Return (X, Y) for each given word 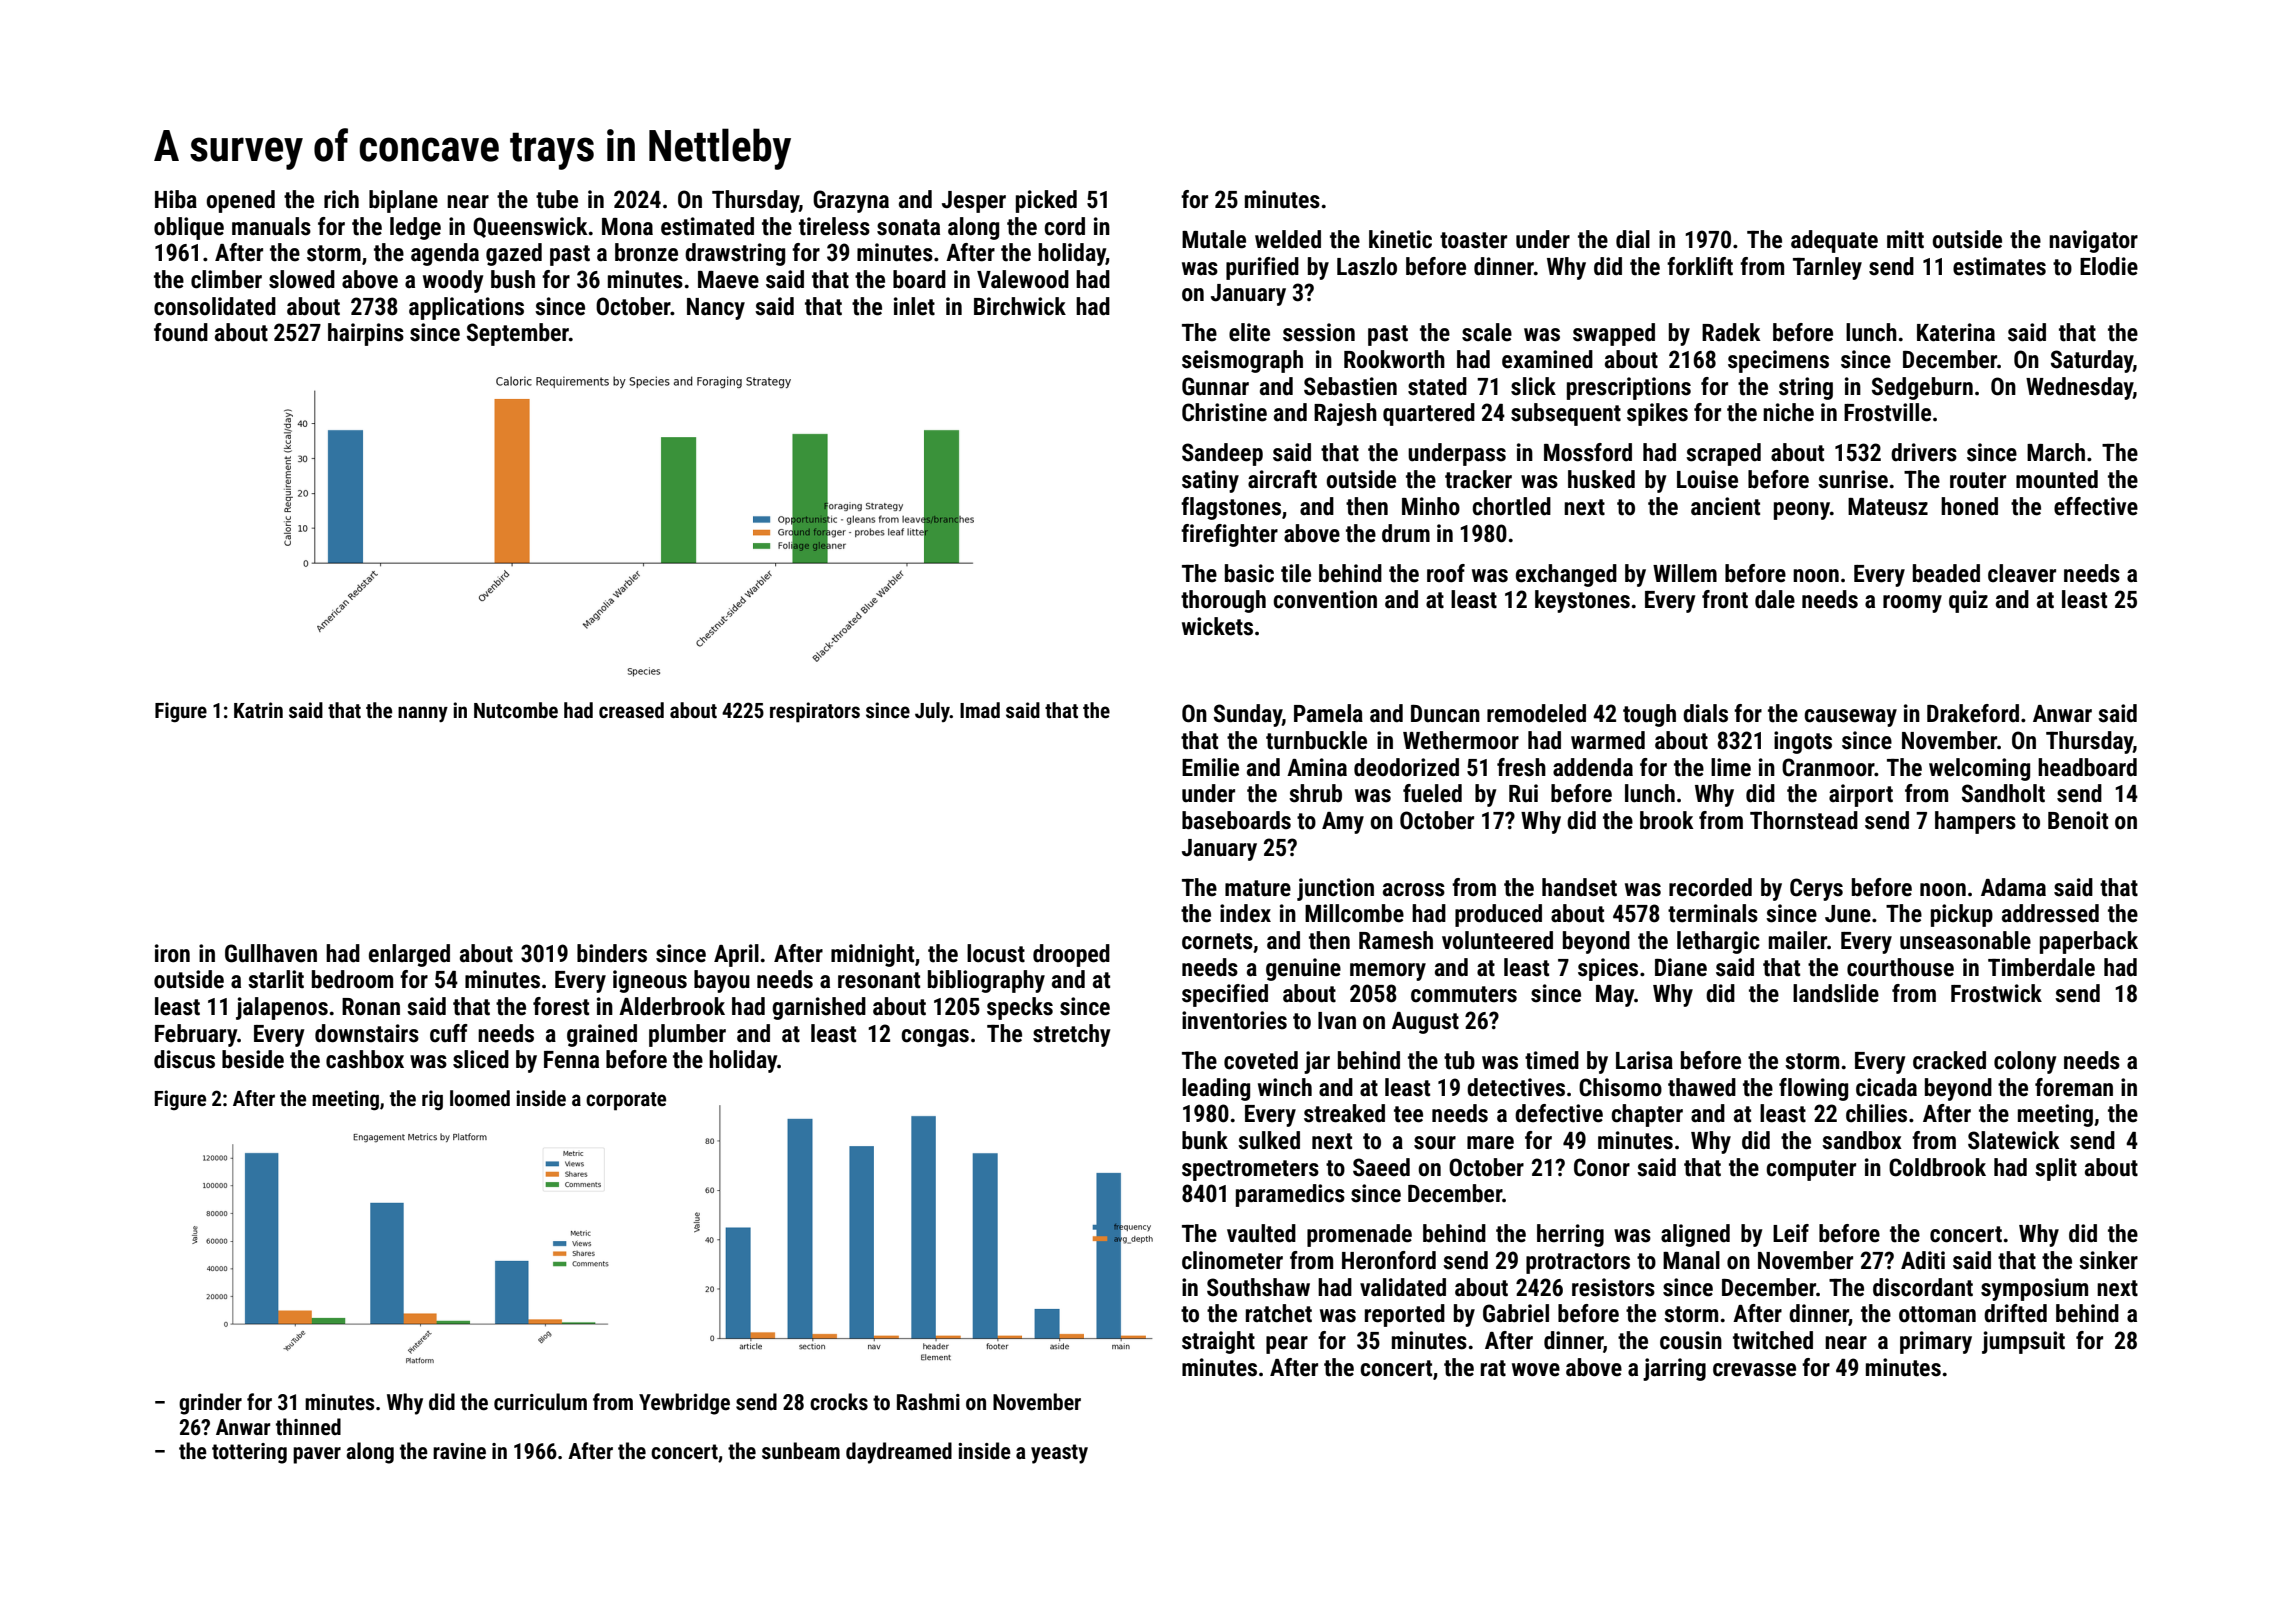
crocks (839, 1402)
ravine (459, 1451)
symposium (2034, 1289)
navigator (2093, 241)
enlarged (409, 955)
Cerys (1816, 889)
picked (1046, 201)
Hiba (176, 199)
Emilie (1210, 767)
